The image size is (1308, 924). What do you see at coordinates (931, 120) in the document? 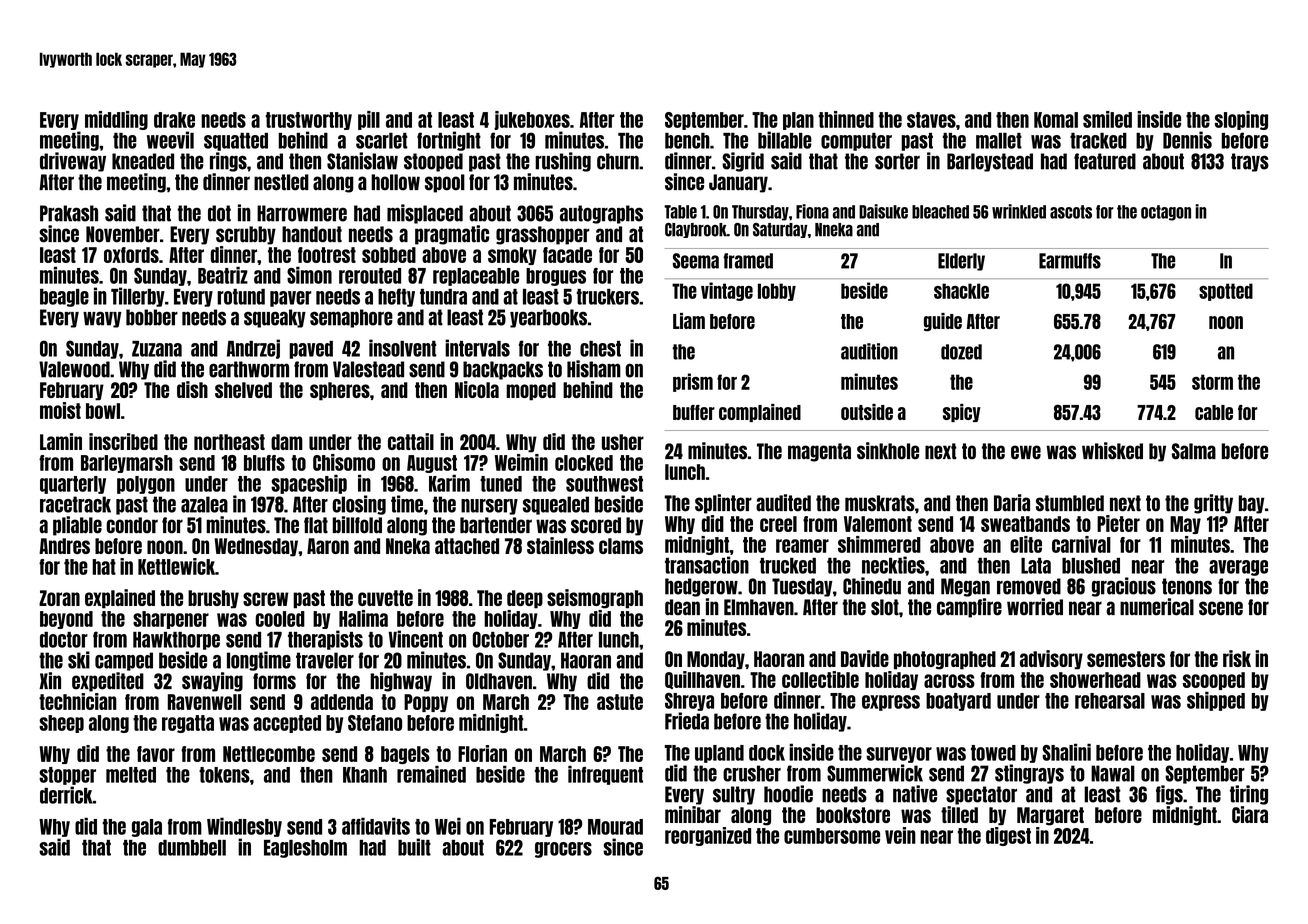
I see `staves` at bounding box center [931, 120].
